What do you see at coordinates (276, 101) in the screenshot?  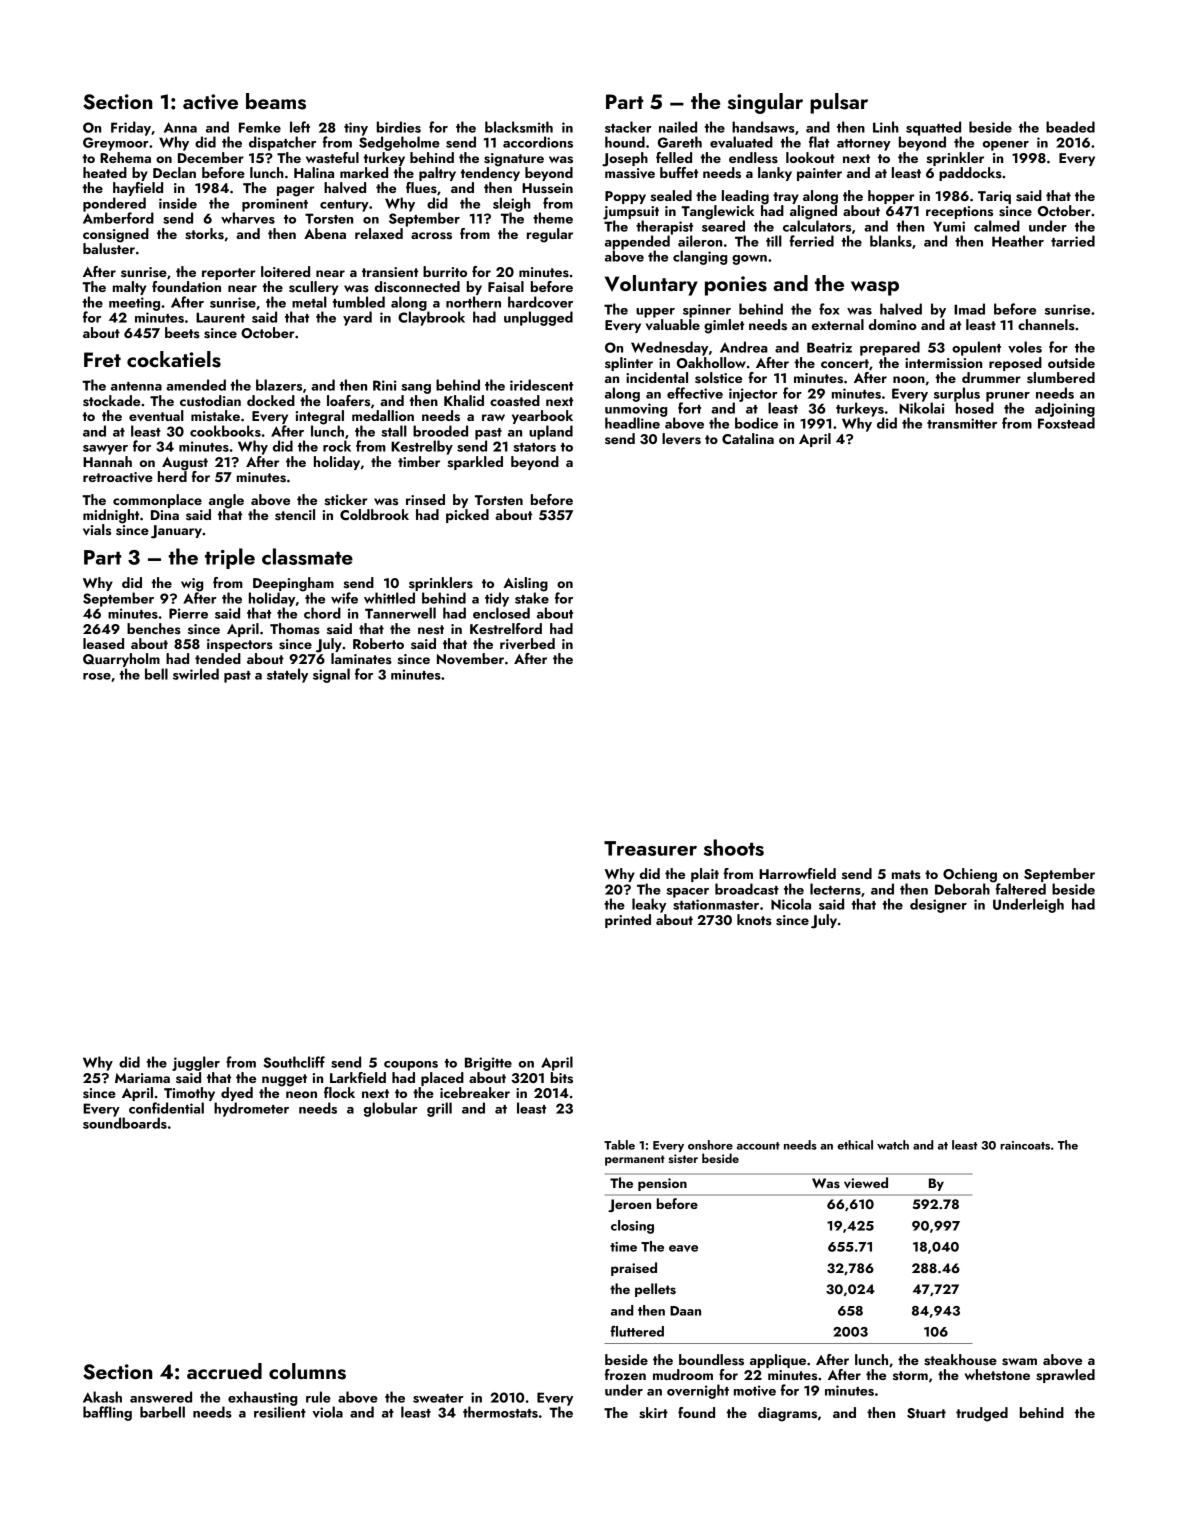 I see `beams` at bounding box center [276, 101].
